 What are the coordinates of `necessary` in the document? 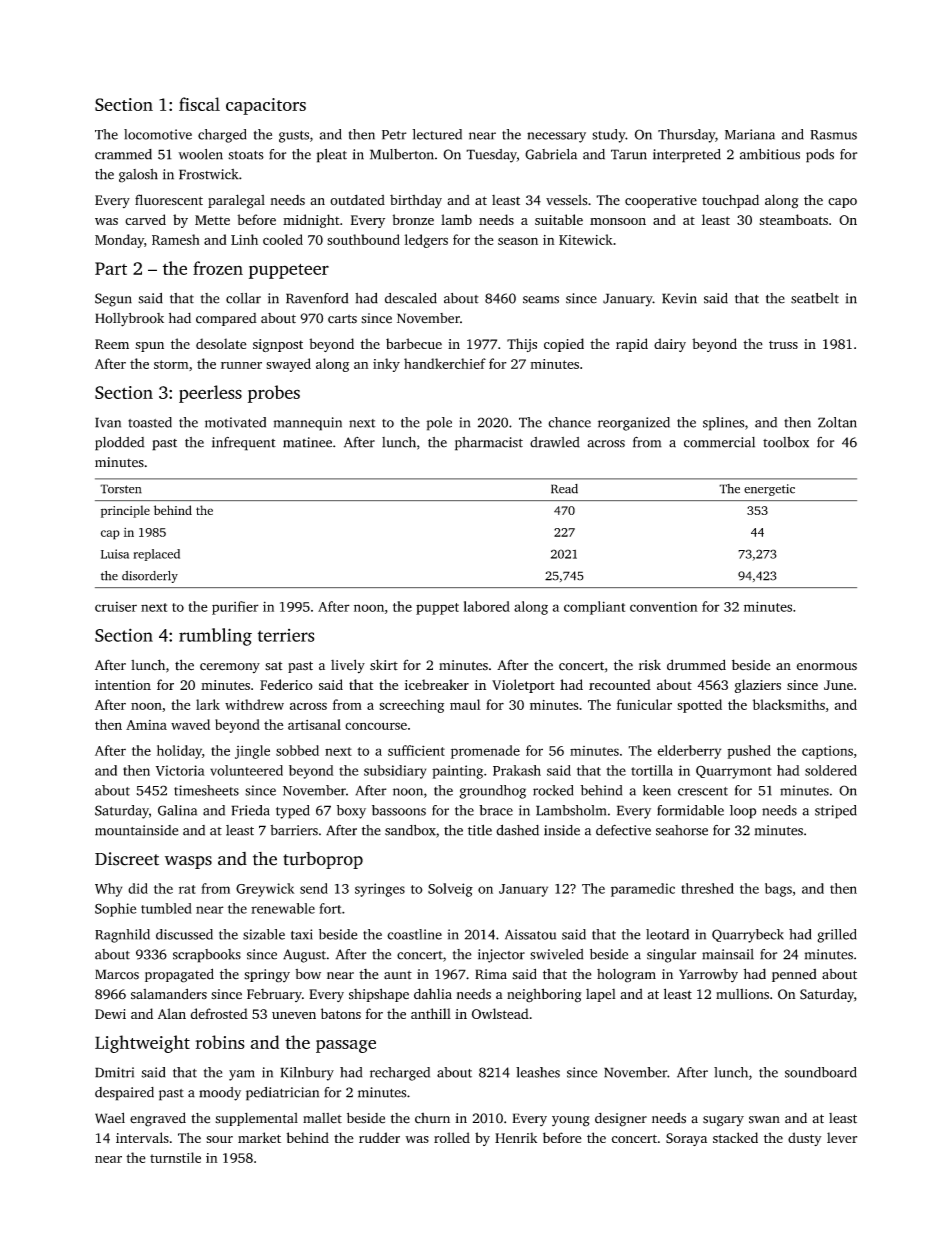 It's located at (556, 137).
